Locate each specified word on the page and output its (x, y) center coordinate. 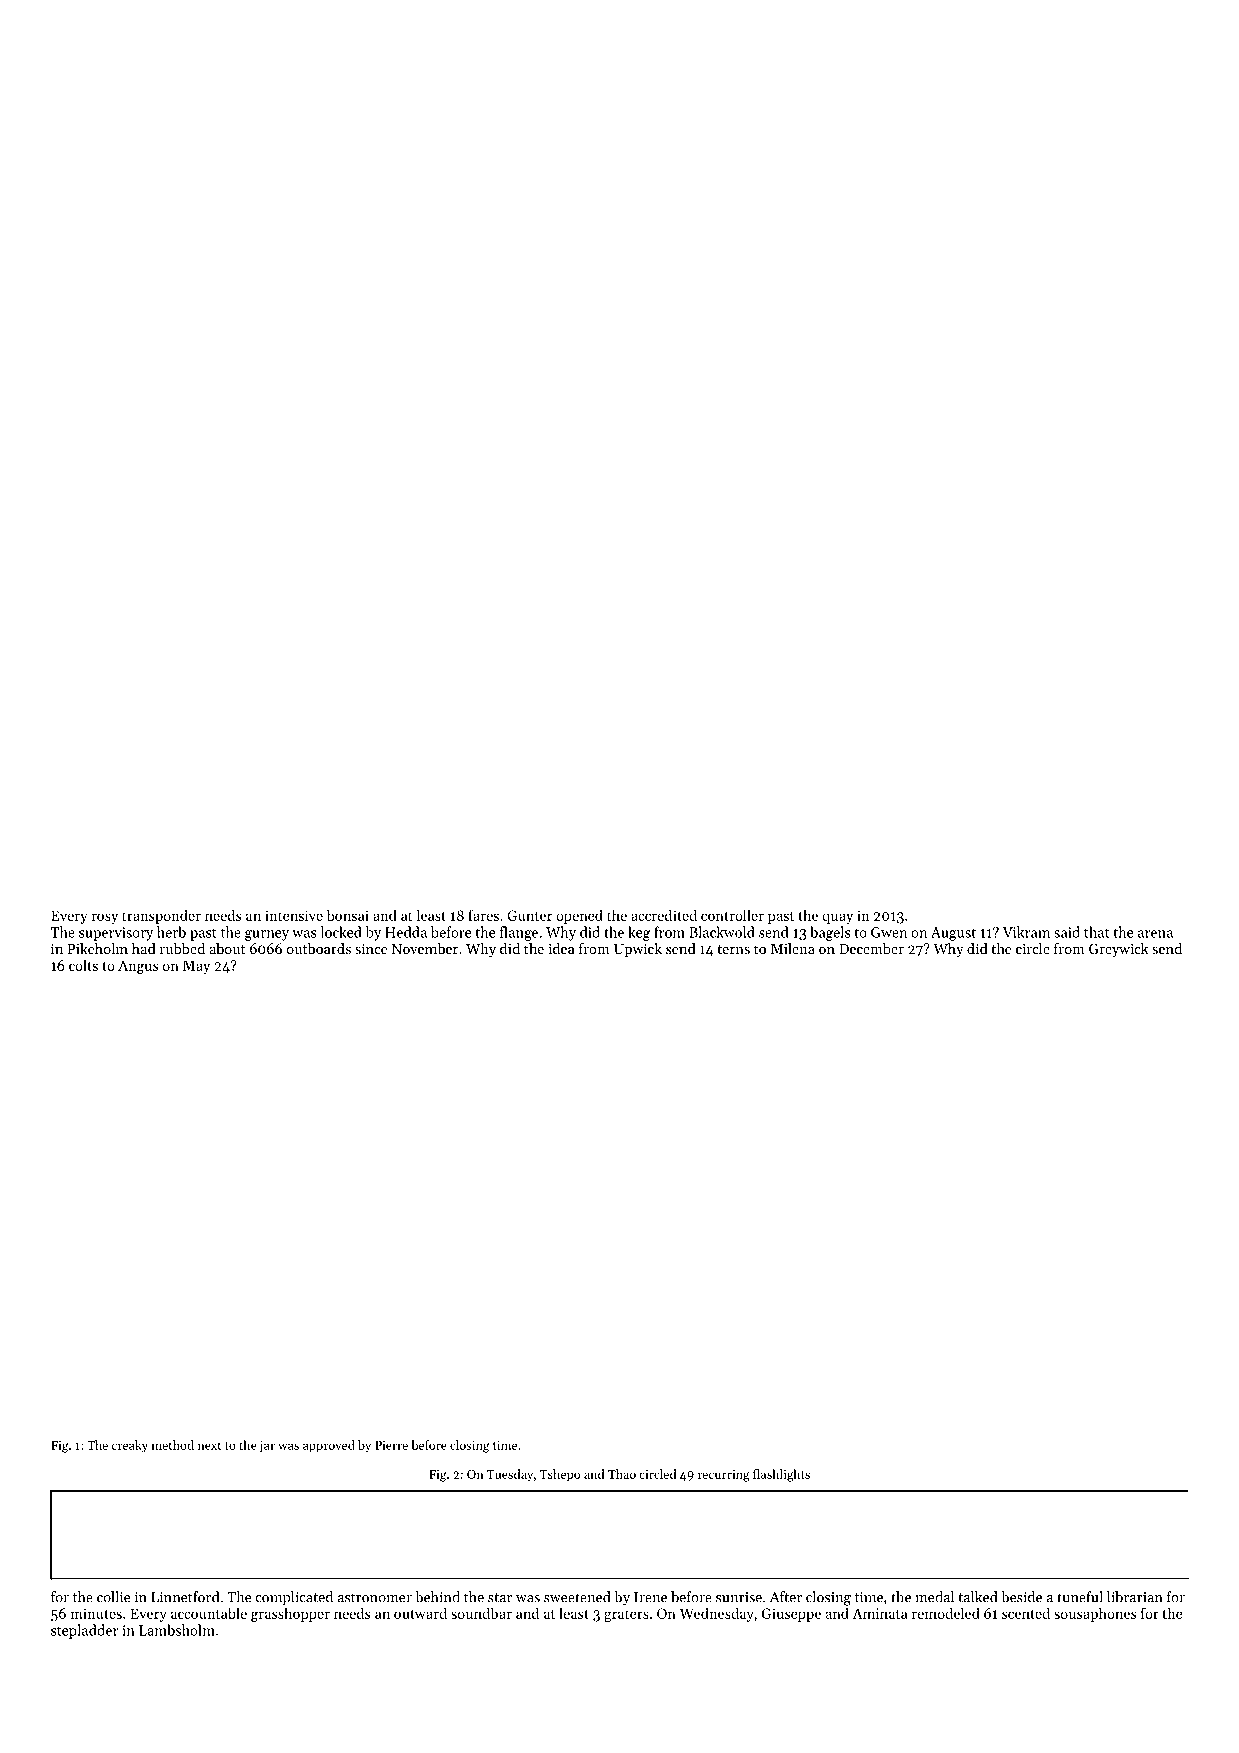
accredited (664, 915)
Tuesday (510, 1475)
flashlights (781, 1475)
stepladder (84, 1631)
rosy (105, 918)
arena (1155, 934)
